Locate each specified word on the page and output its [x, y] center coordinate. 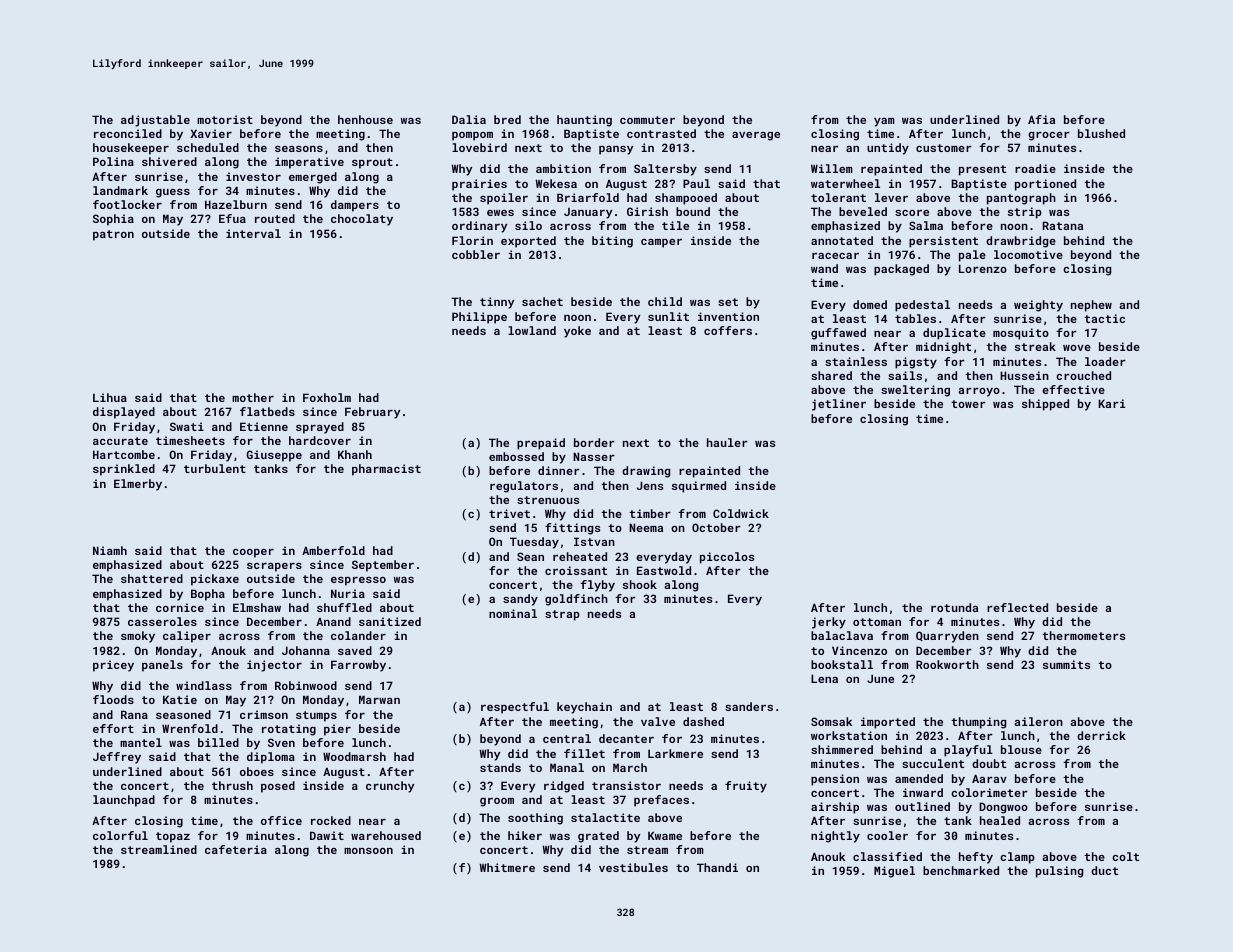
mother [253, 397]
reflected [1017, 607]
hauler [727, 442]
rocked [331, 820]
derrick [1101, 735]
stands [500, 767]
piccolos [727, 558]
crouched [1083, 375]
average [756, 136]
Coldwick [741, 513]
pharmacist [386, 470]
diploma [271, 758]
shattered [152, 578]
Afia [1041, 119]
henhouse [365, 119]
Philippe [479, 318]
